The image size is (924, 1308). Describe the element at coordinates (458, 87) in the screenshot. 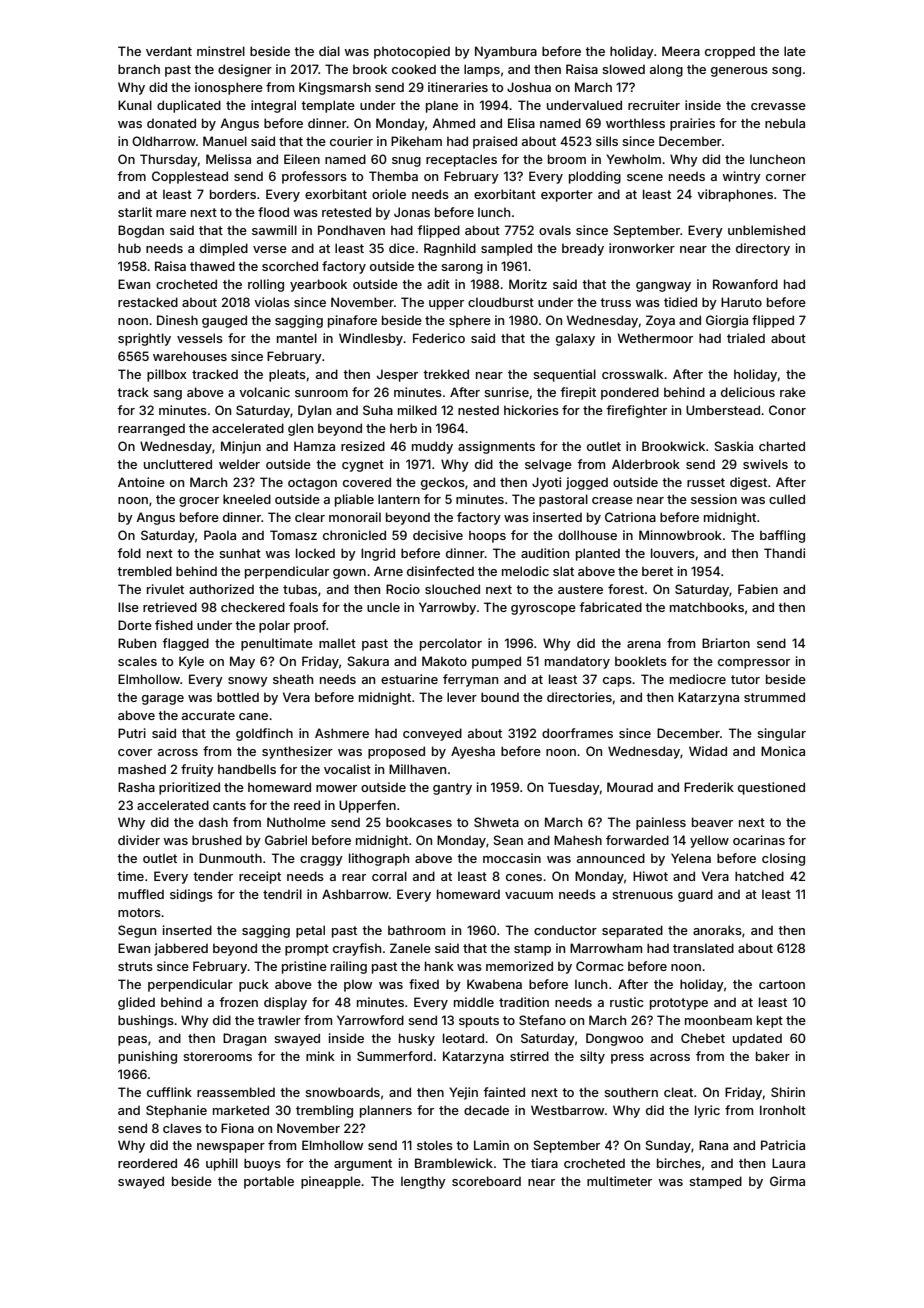

I see `itineraries` at that location.
